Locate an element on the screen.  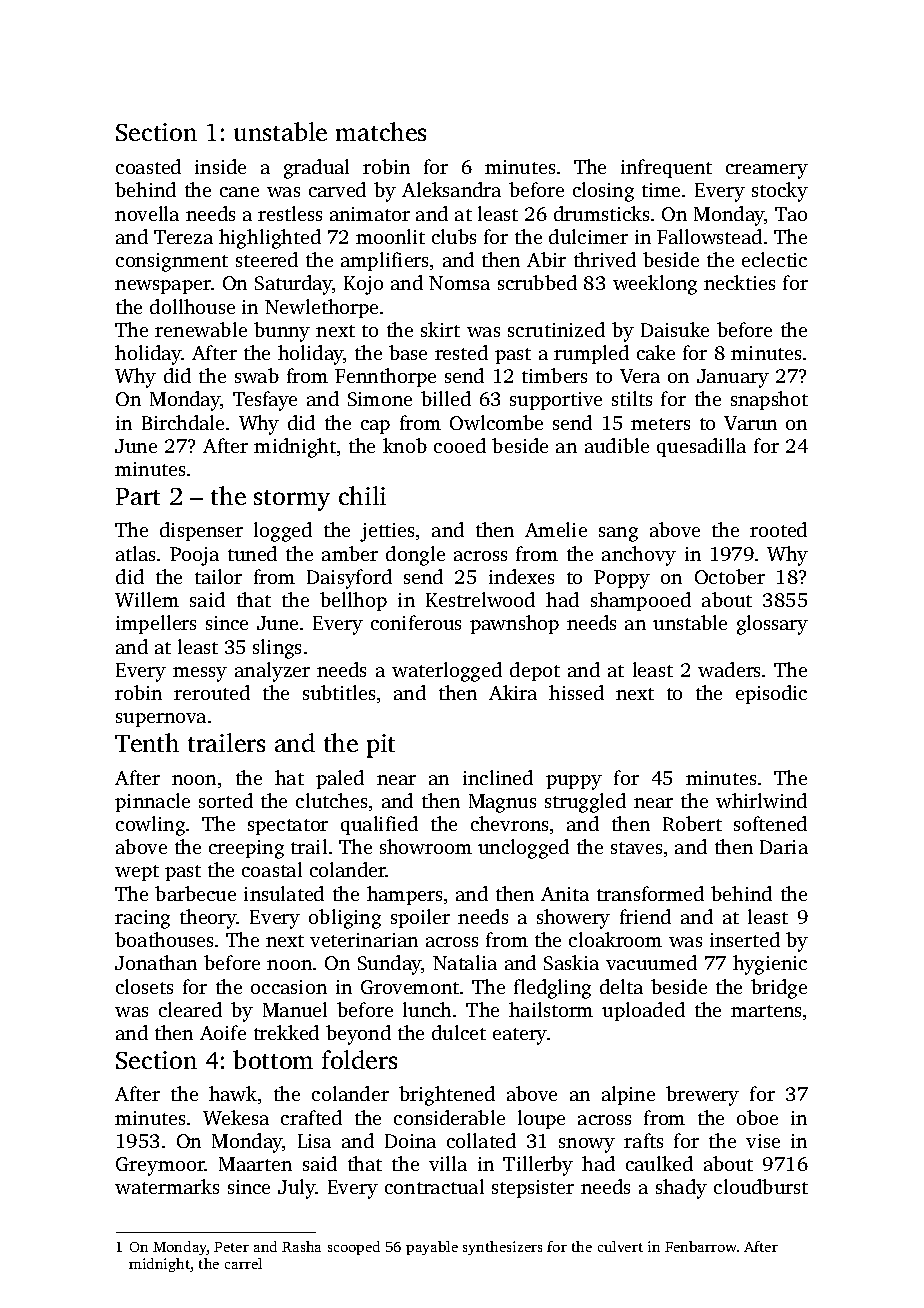
coasted is located at coordinates (148, 166).
